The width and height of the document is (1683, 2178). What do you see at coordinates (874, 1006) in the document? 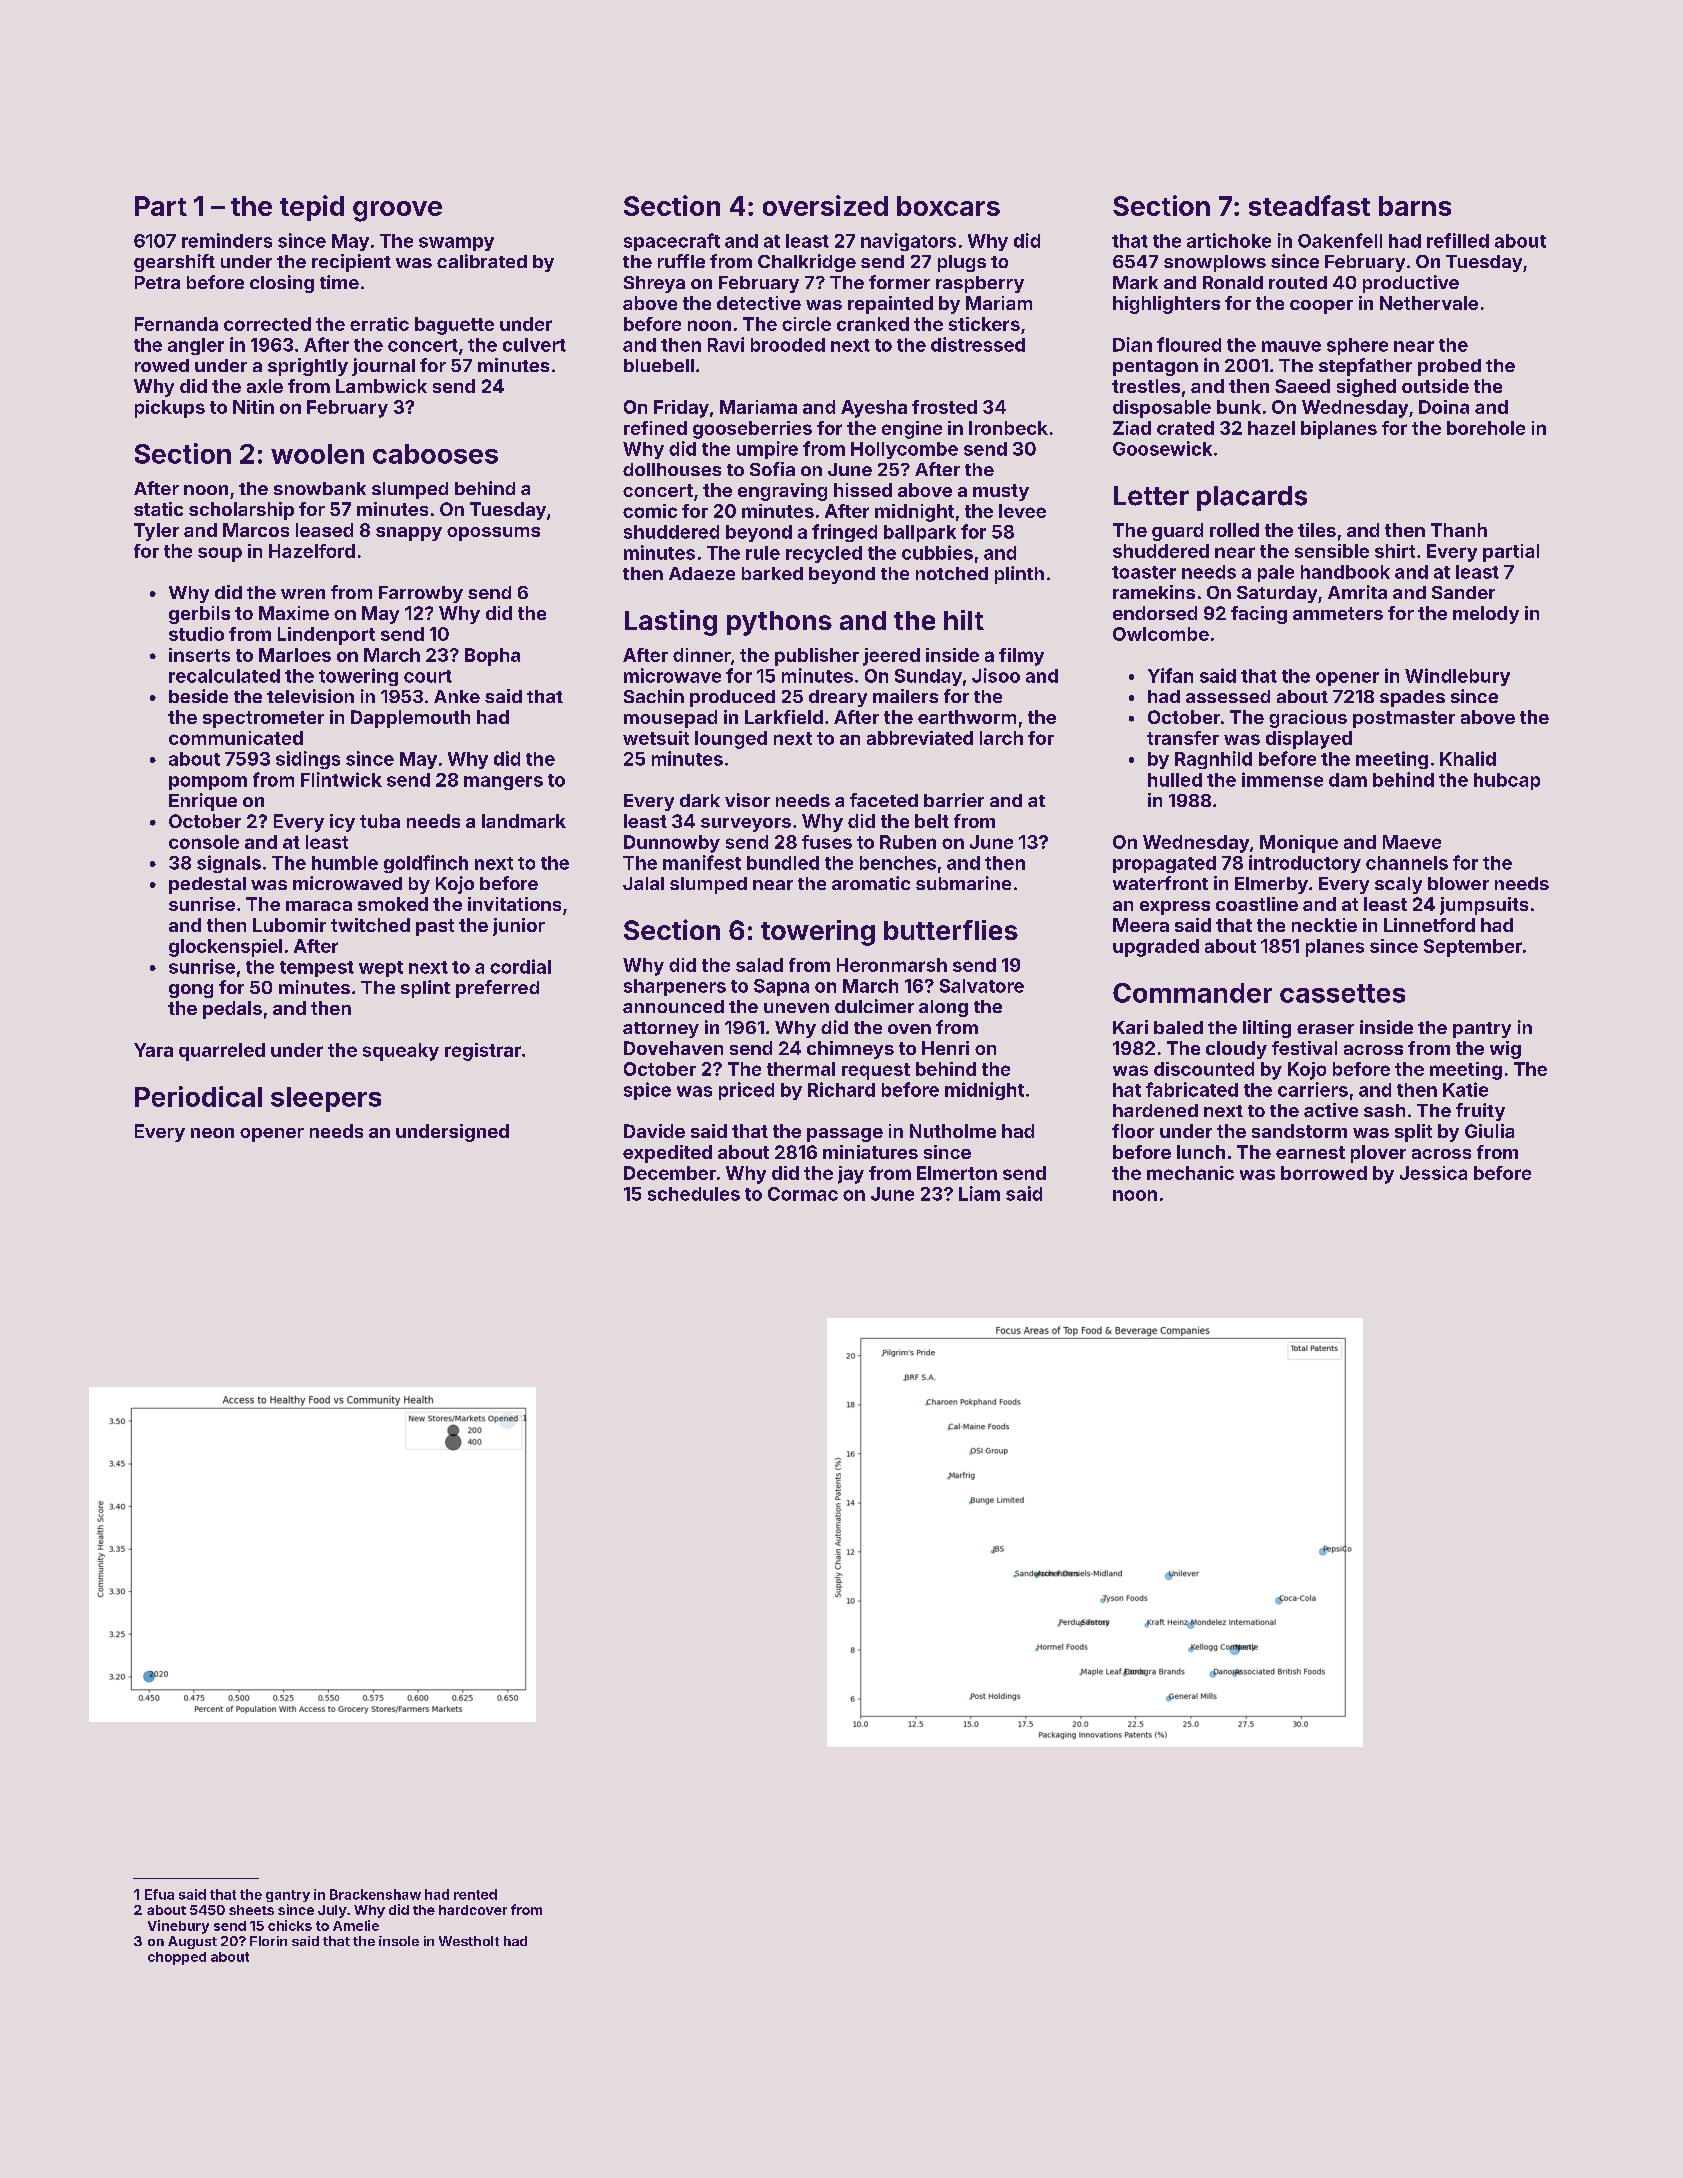
I see `dulcimer` at bounding box center [874, 1006].
